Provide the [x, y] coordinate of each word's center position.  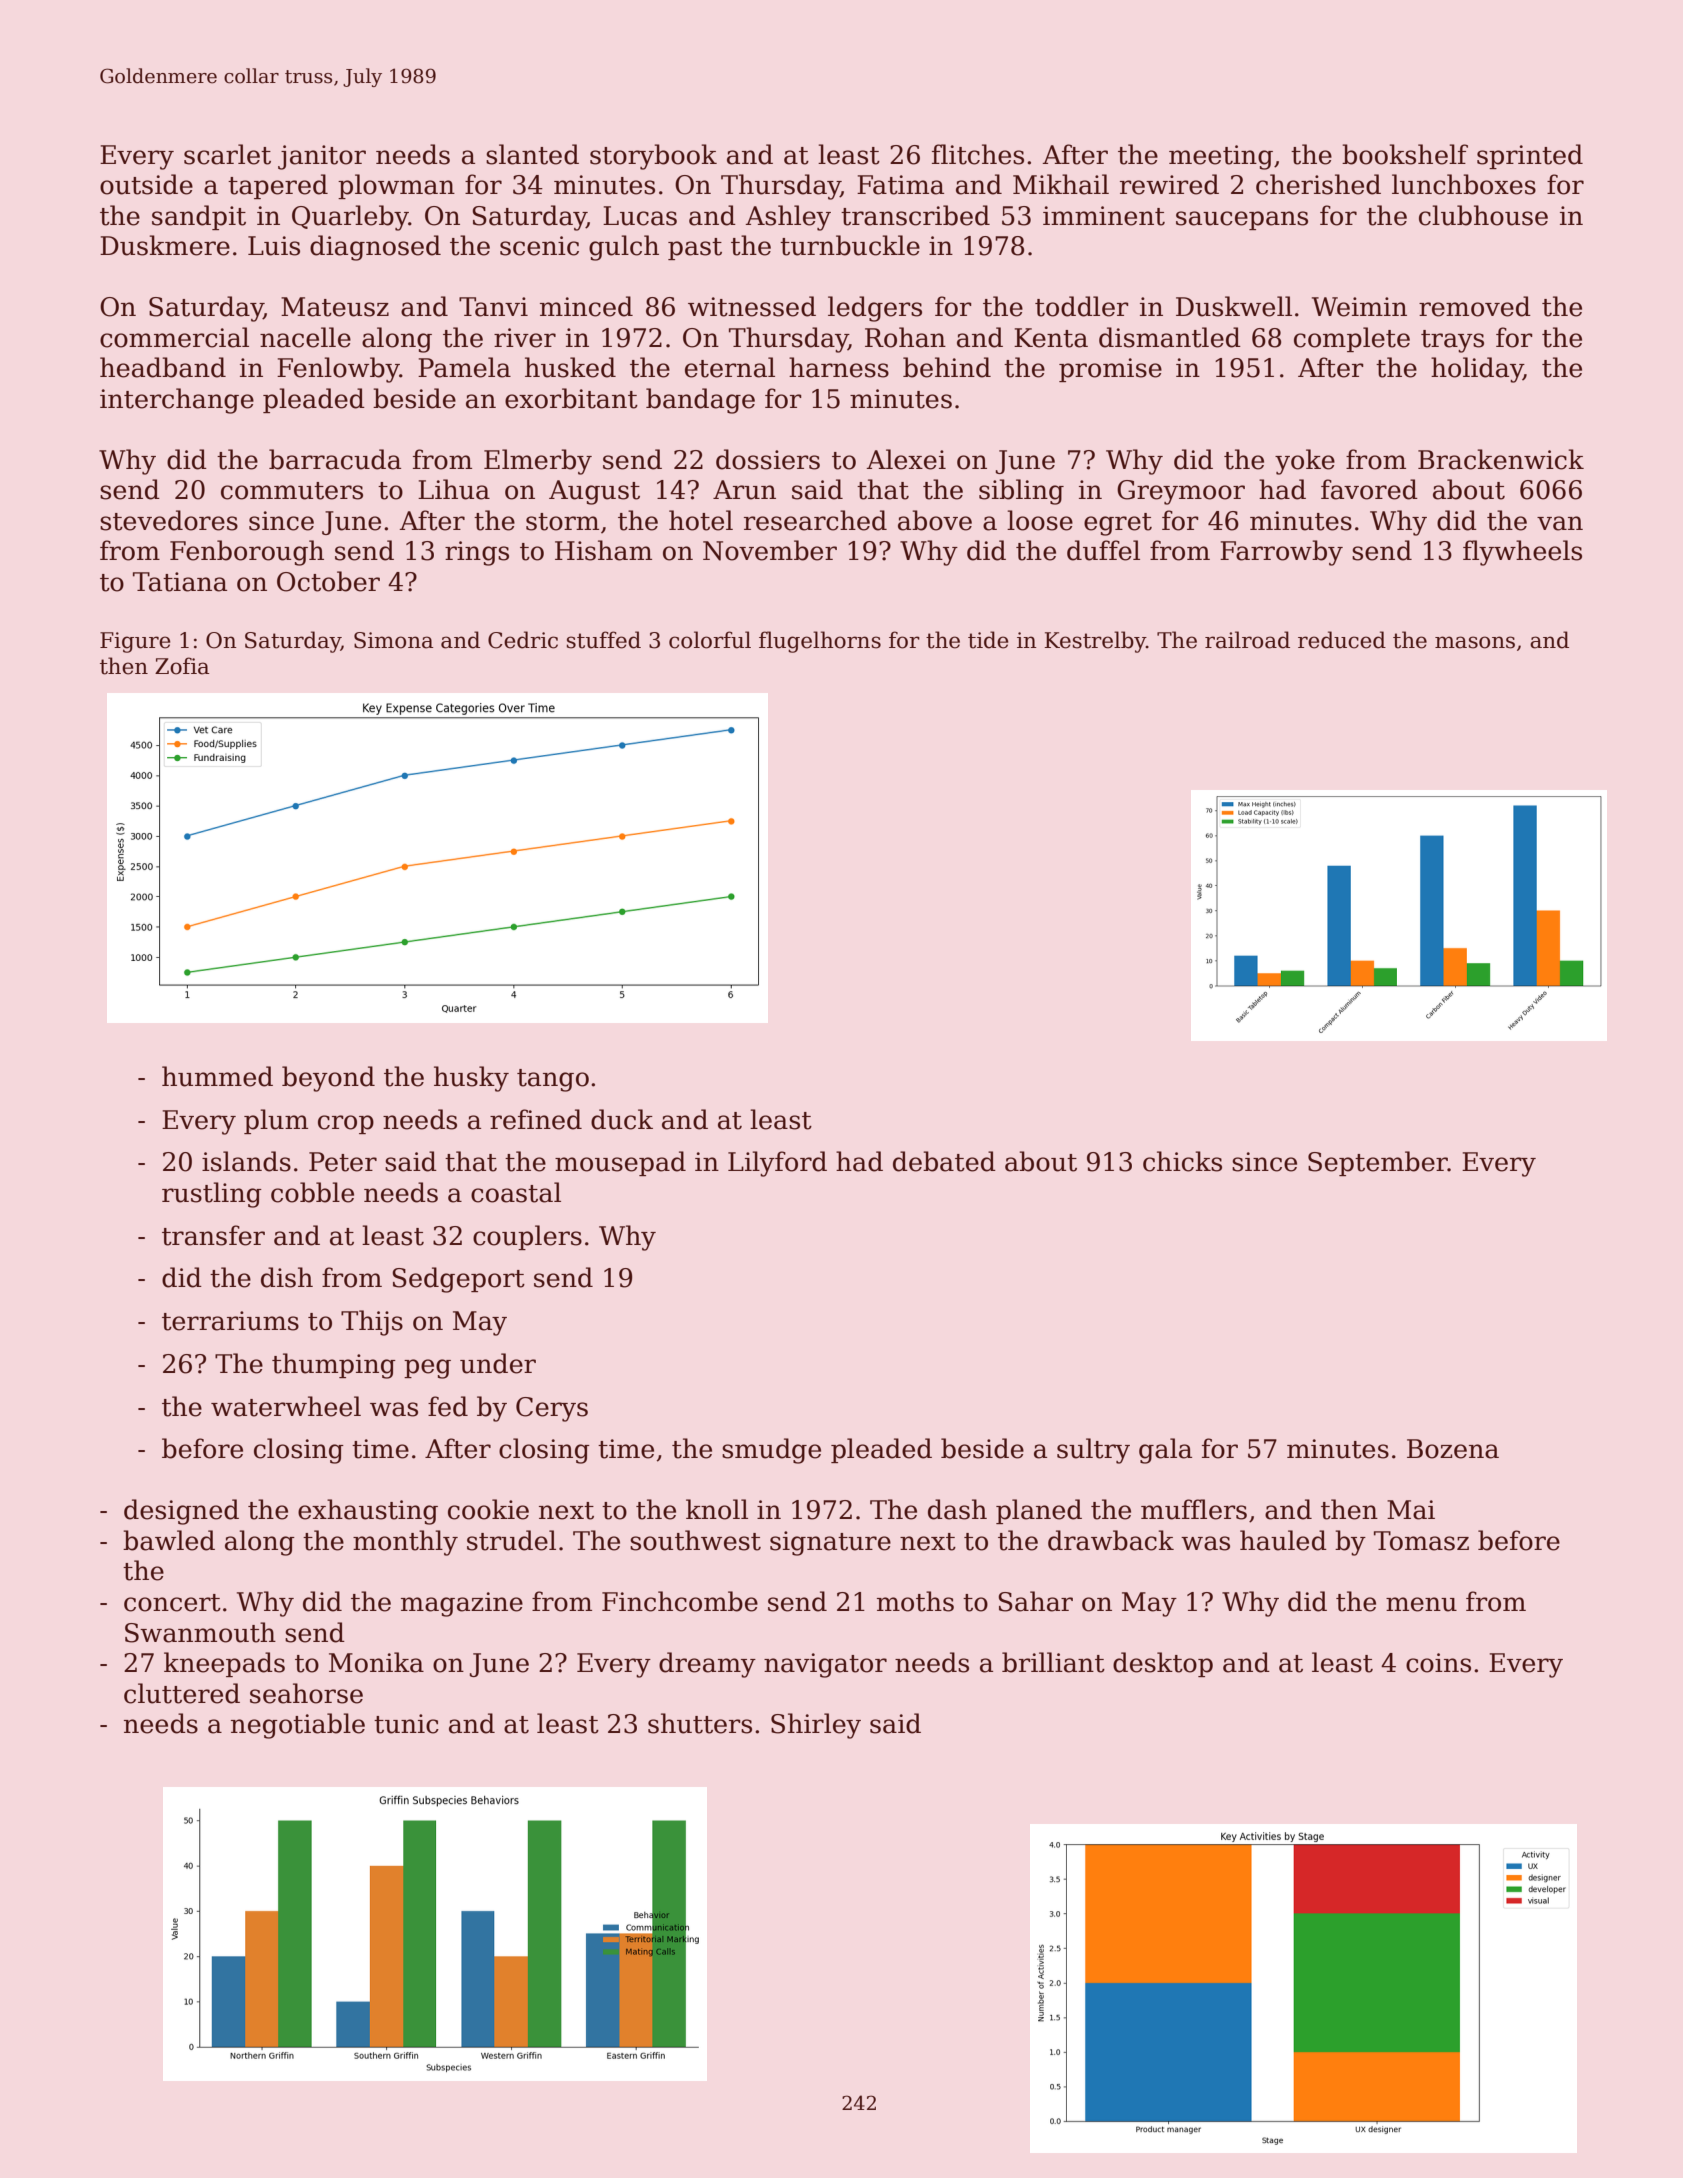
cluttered [182, 1693]
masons [1475, 642]
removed [1475, 306]
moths [915, 1601]
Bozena [1453, 1449]
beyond [328, 1079]
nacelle [305, 337]
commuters [292, 491]
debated [944, 1161]
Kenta [1051, 338]
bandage [700, 401]
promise [1110, 370]
